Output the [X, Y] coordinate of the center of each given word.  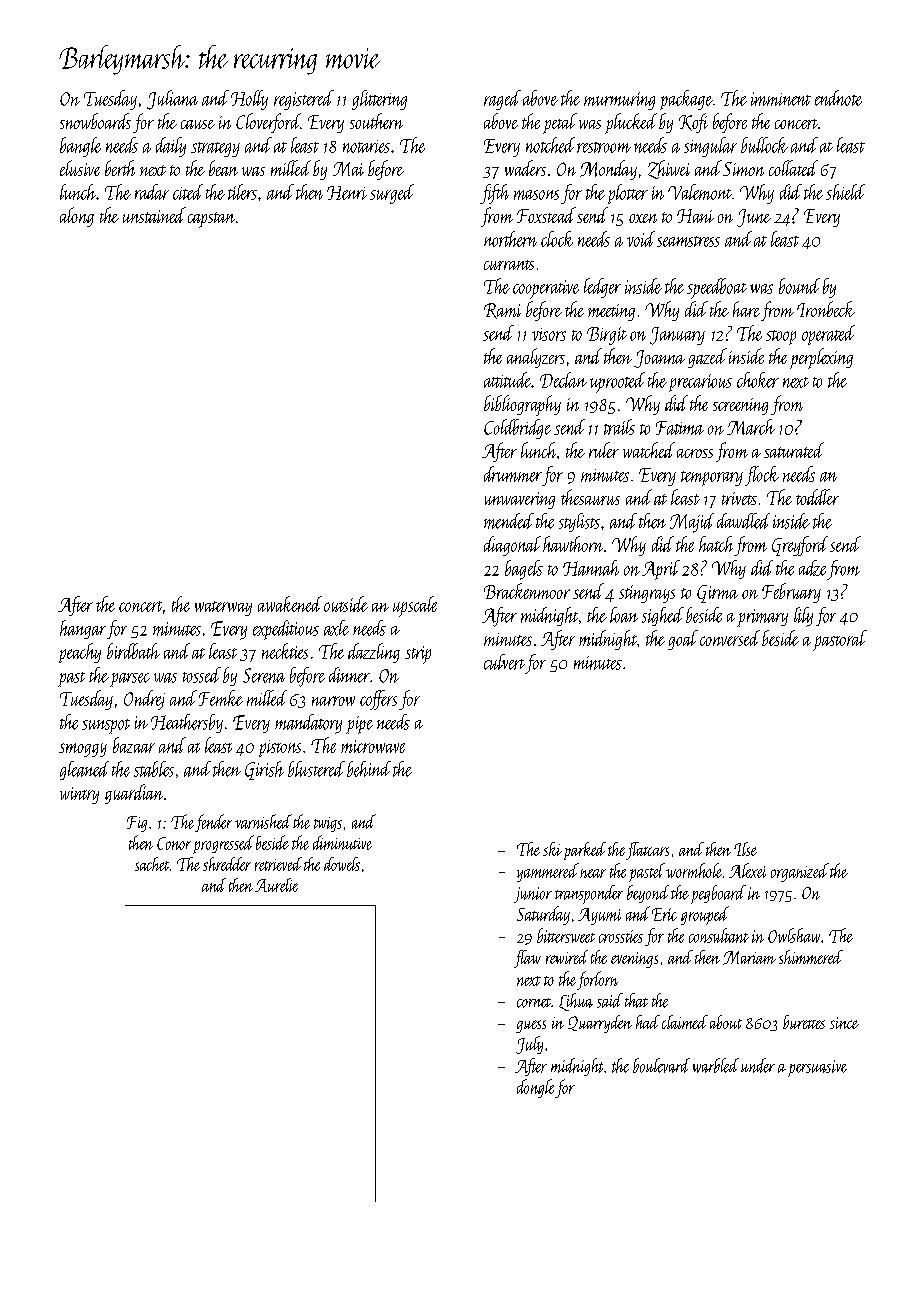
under [758, 1065]
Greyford [800, 546]
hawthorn [573, 544]
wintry [79, 795]
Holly [249, 100]
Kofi [693, 123]
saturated [794, 450]
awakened [290, 604]
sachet [152, 864]
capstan [211, 220]
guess [531, 1026]
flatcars [647, 851]
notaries [366, 146]
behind [369, 769]
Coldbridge [517, 429]
